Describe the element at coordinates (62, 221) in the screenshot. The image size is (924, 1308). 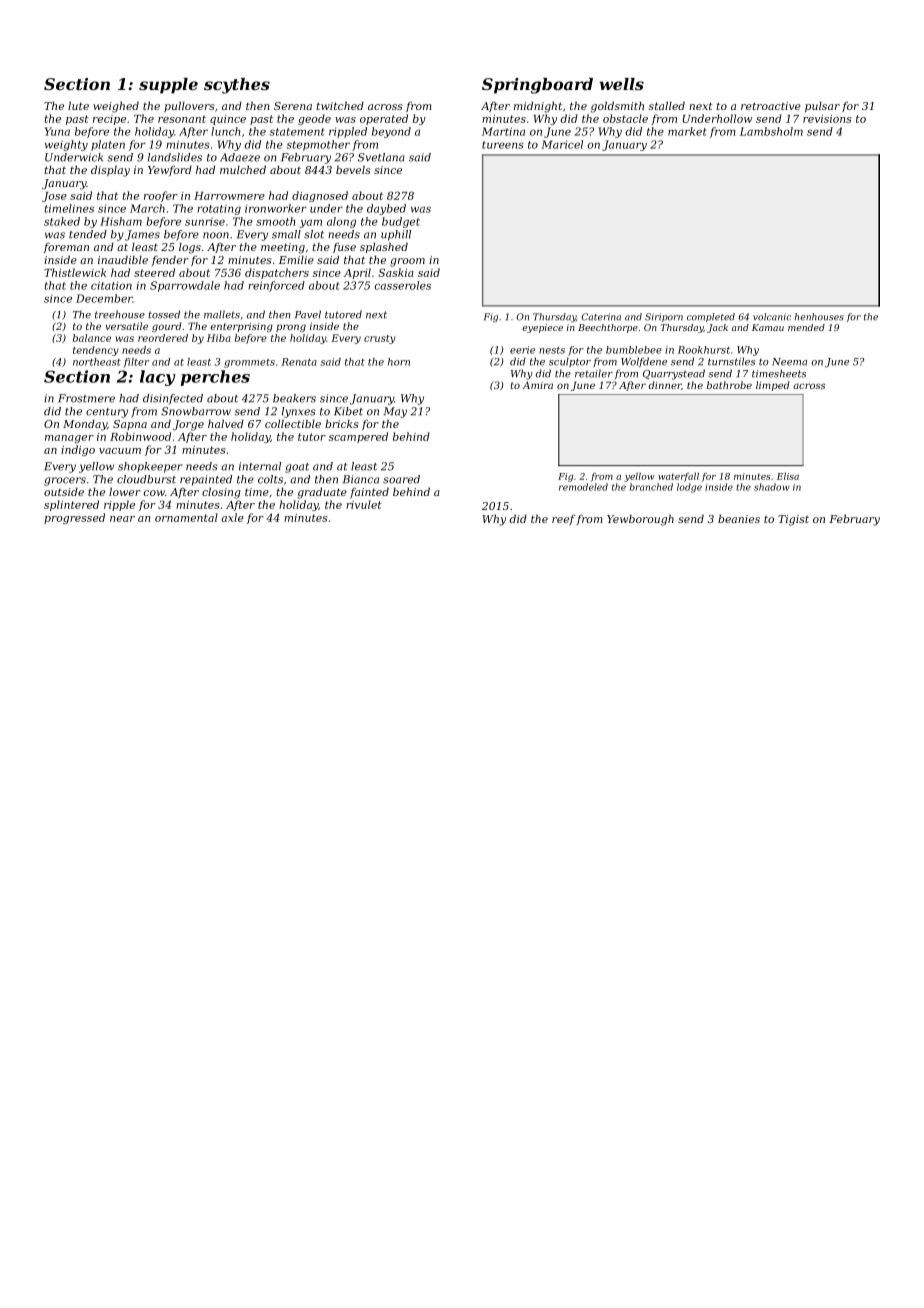
I see `staked` at that location.
